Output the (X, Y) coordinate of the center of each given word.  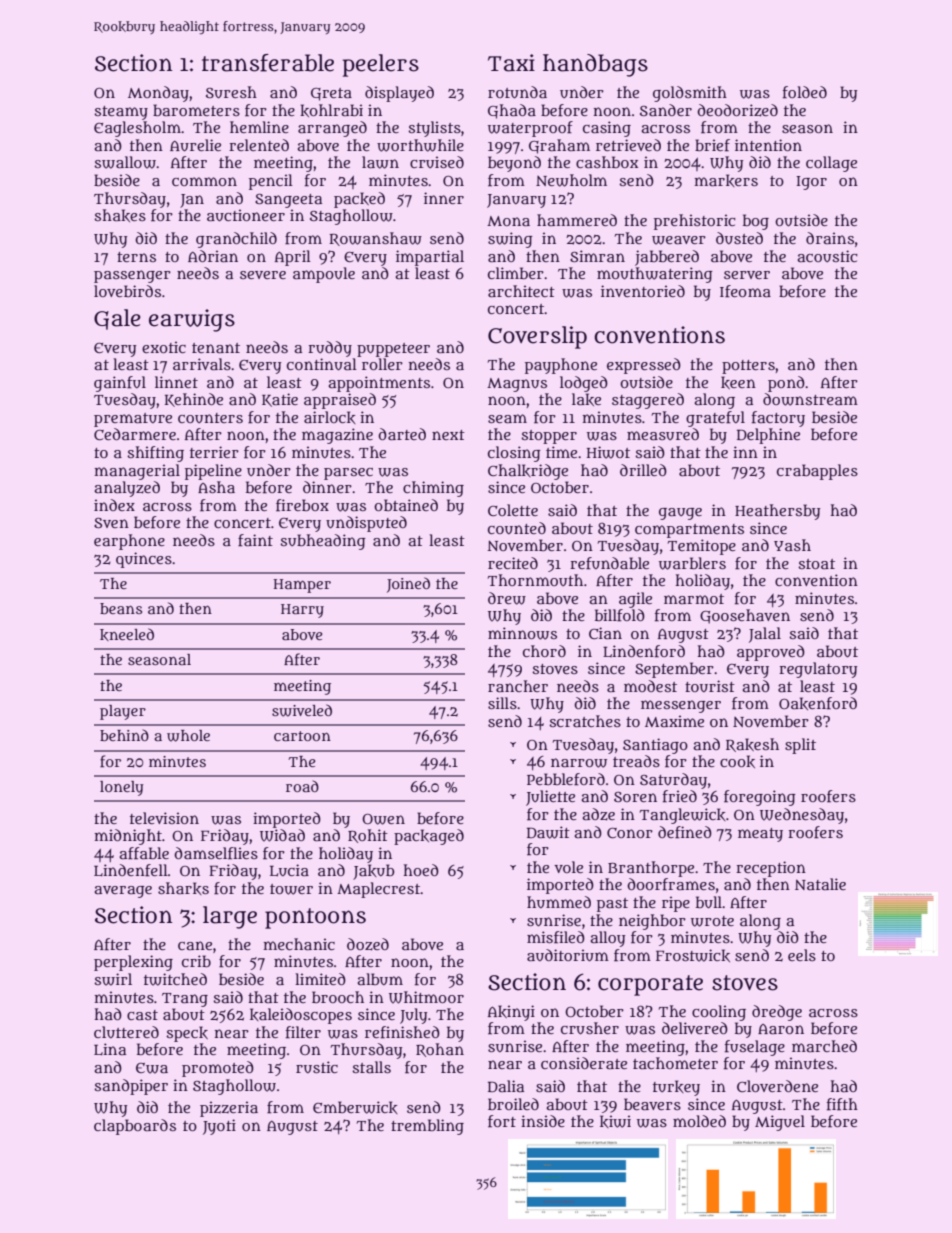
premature (133, 420)
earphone (129, 542)
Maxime (674, 721)
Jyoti (219, 1127)
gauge (680, 514)
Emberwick (355, 1107)
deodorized (737, 110)
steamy (121, 113)
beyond (514, 164)
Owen (383, 819)
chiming (433, 489)
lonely (122, 788)
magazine (337, 436)
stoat (816, 564)
